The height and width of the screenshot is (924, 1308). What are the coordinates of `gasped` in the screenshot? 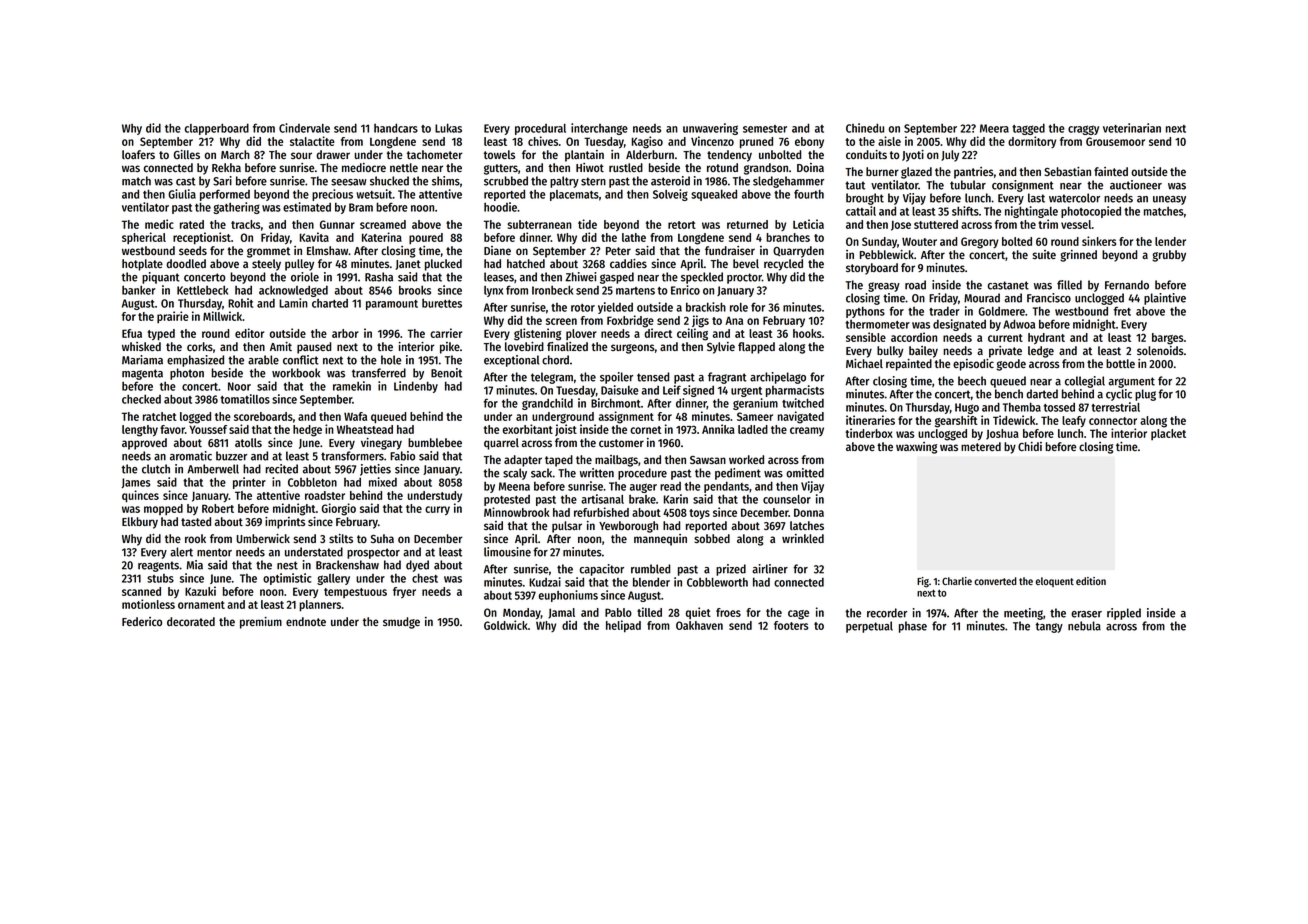 It's located at (617, 278).
